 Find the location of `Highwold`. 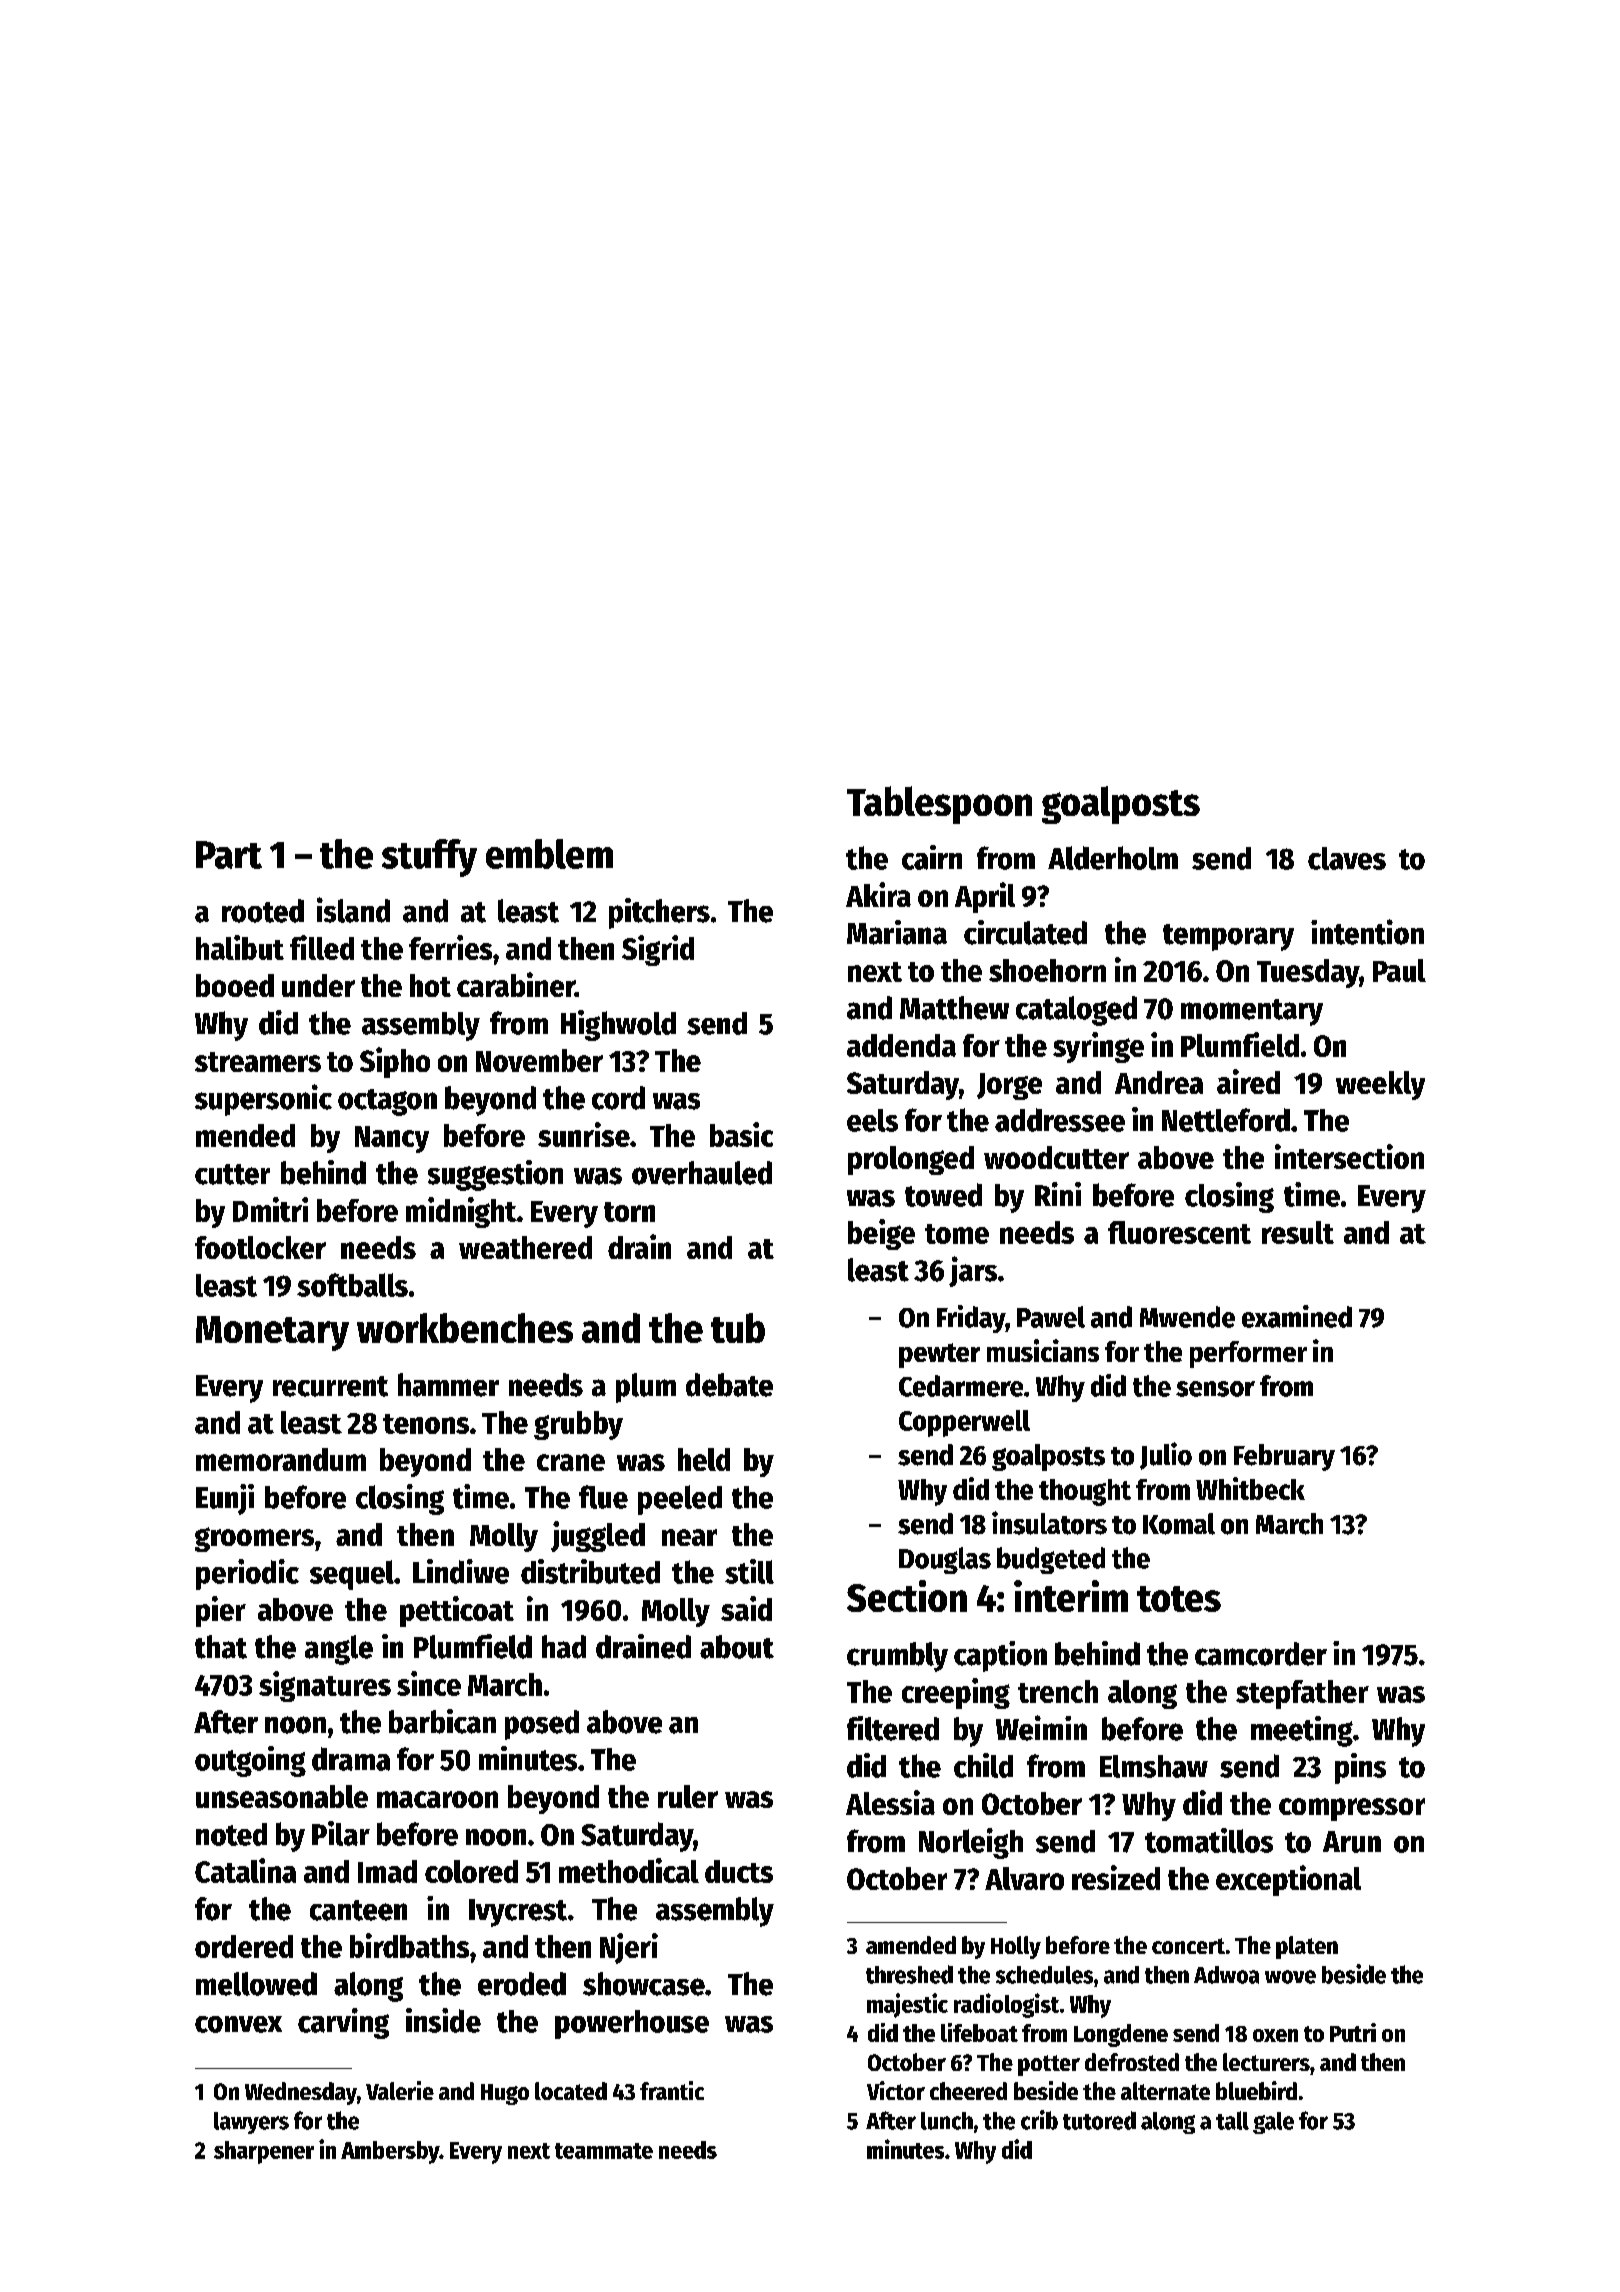

Highwold is located at coordinates (618, 1025).
